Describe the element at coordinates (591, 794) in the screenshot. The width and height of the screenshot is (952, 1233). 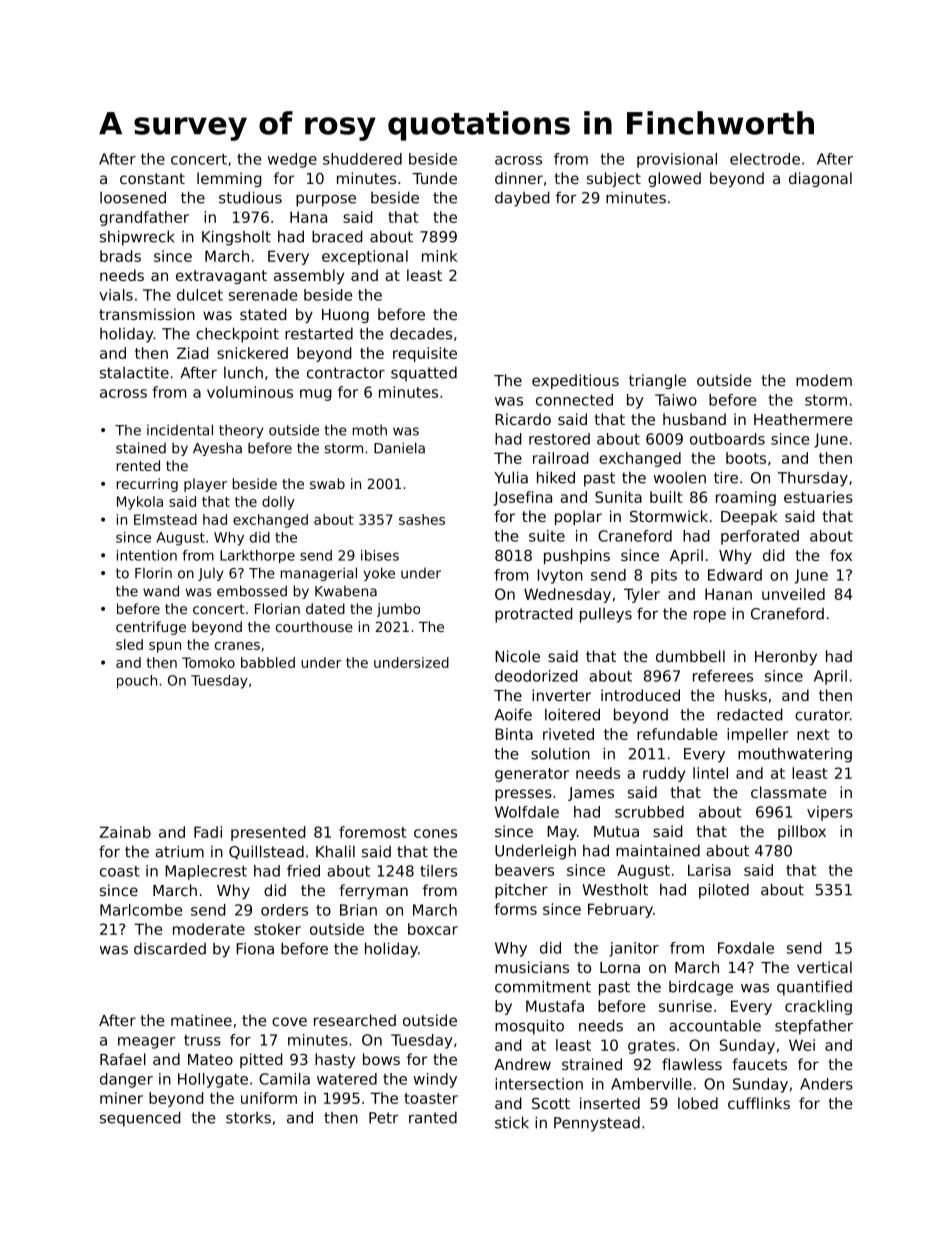
I see `James` at that location.
